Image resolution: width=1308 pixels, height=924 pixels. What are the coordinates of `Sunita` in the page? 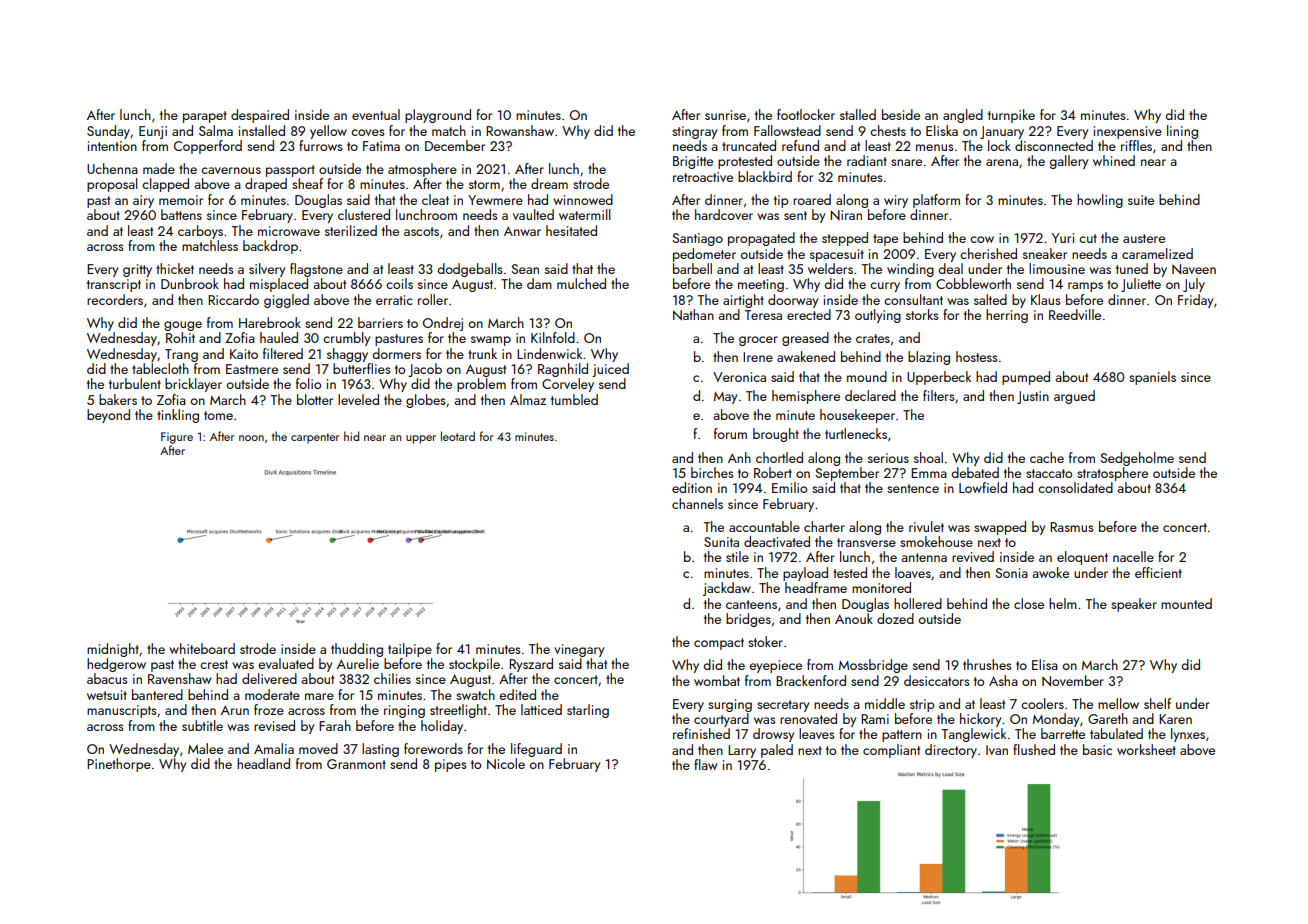 It's located at (721, 542).
